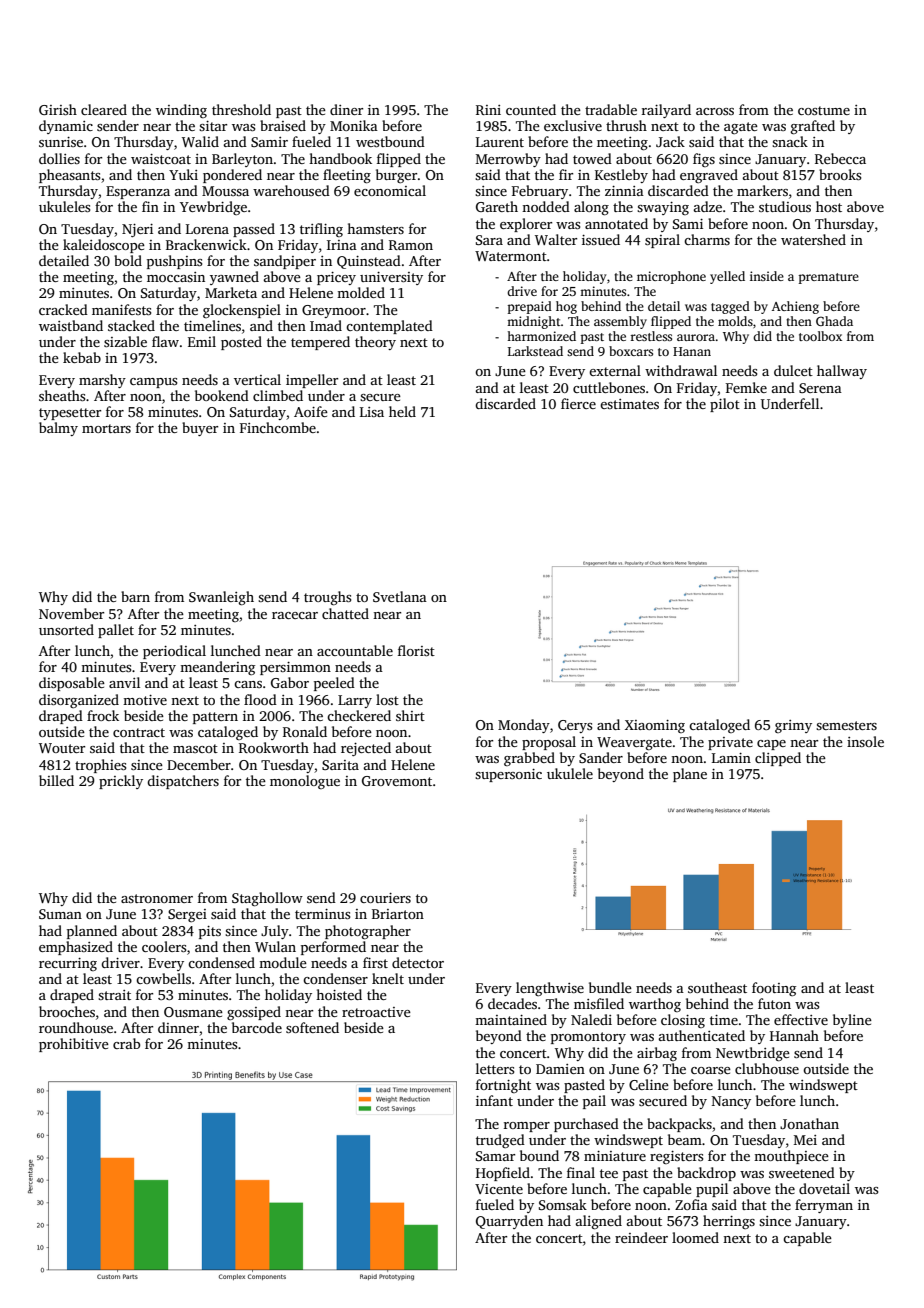 The height and width of the screenshot is (1308, 924). I want to click on Quarryden, so click(509, 1222).
